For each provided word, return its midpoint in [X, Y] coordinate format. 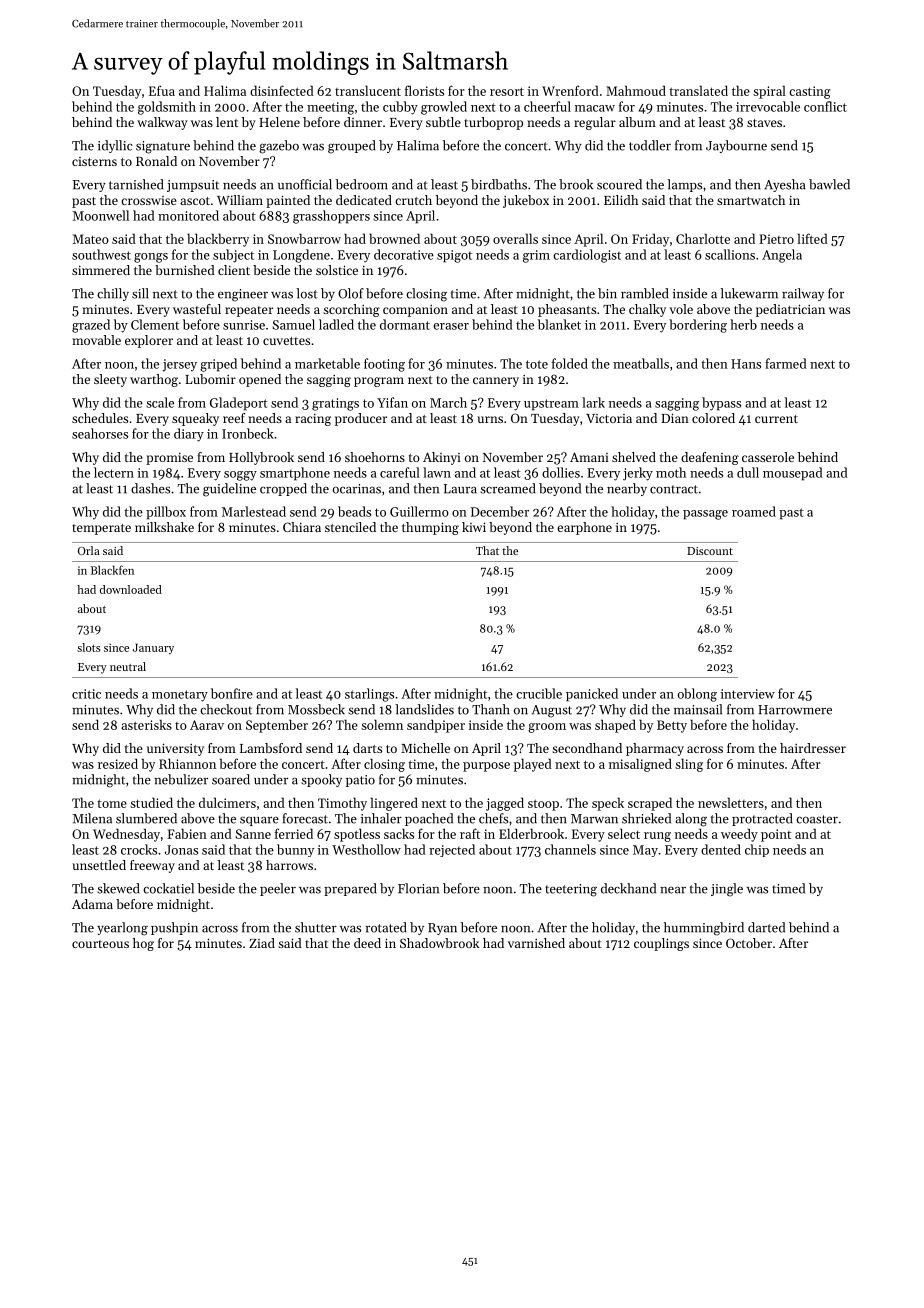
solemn [382, 724]
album [637, 122]
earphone [584, 528]
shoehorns [375, 457]
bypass [721, 404]
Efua [162, 90]
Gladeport [239, 404]
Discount [710, 551]
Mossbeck [316, 709]
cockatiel [168, 888]
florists [424, 90]
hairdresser [813, 748]
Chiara [302, 527]
